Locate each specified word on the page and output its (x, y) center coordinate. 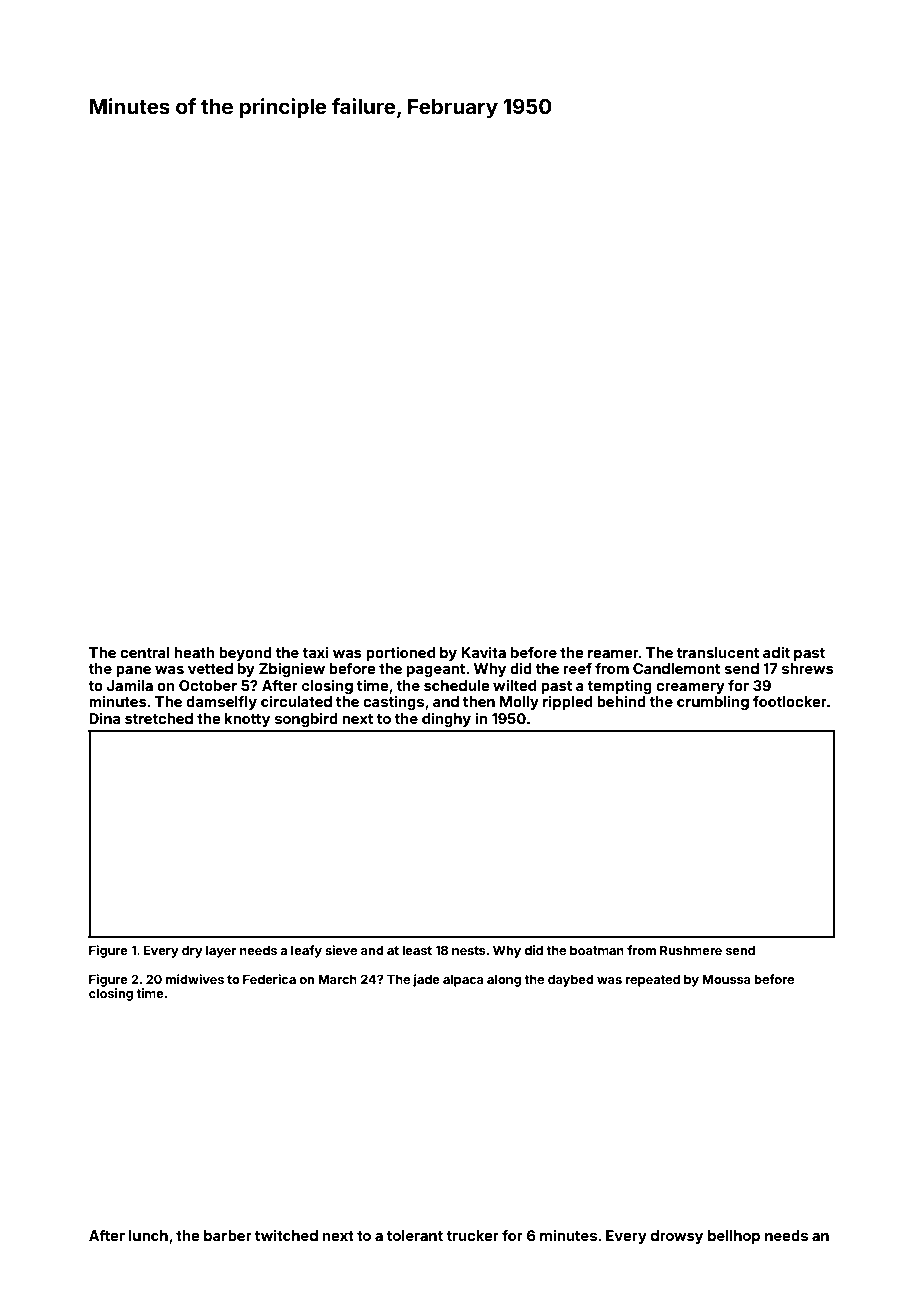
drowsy (677, 1237)
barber (228, 1235)
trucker (472, 1235)
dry (192, 952)
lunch (148, 1235)
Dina (104, 718)
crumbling (713, 703)
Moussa (726, 979)
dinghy (446, 720)
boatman (597, 950)
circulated (296, 701)
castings (393, 703)
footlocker (790, 701)
